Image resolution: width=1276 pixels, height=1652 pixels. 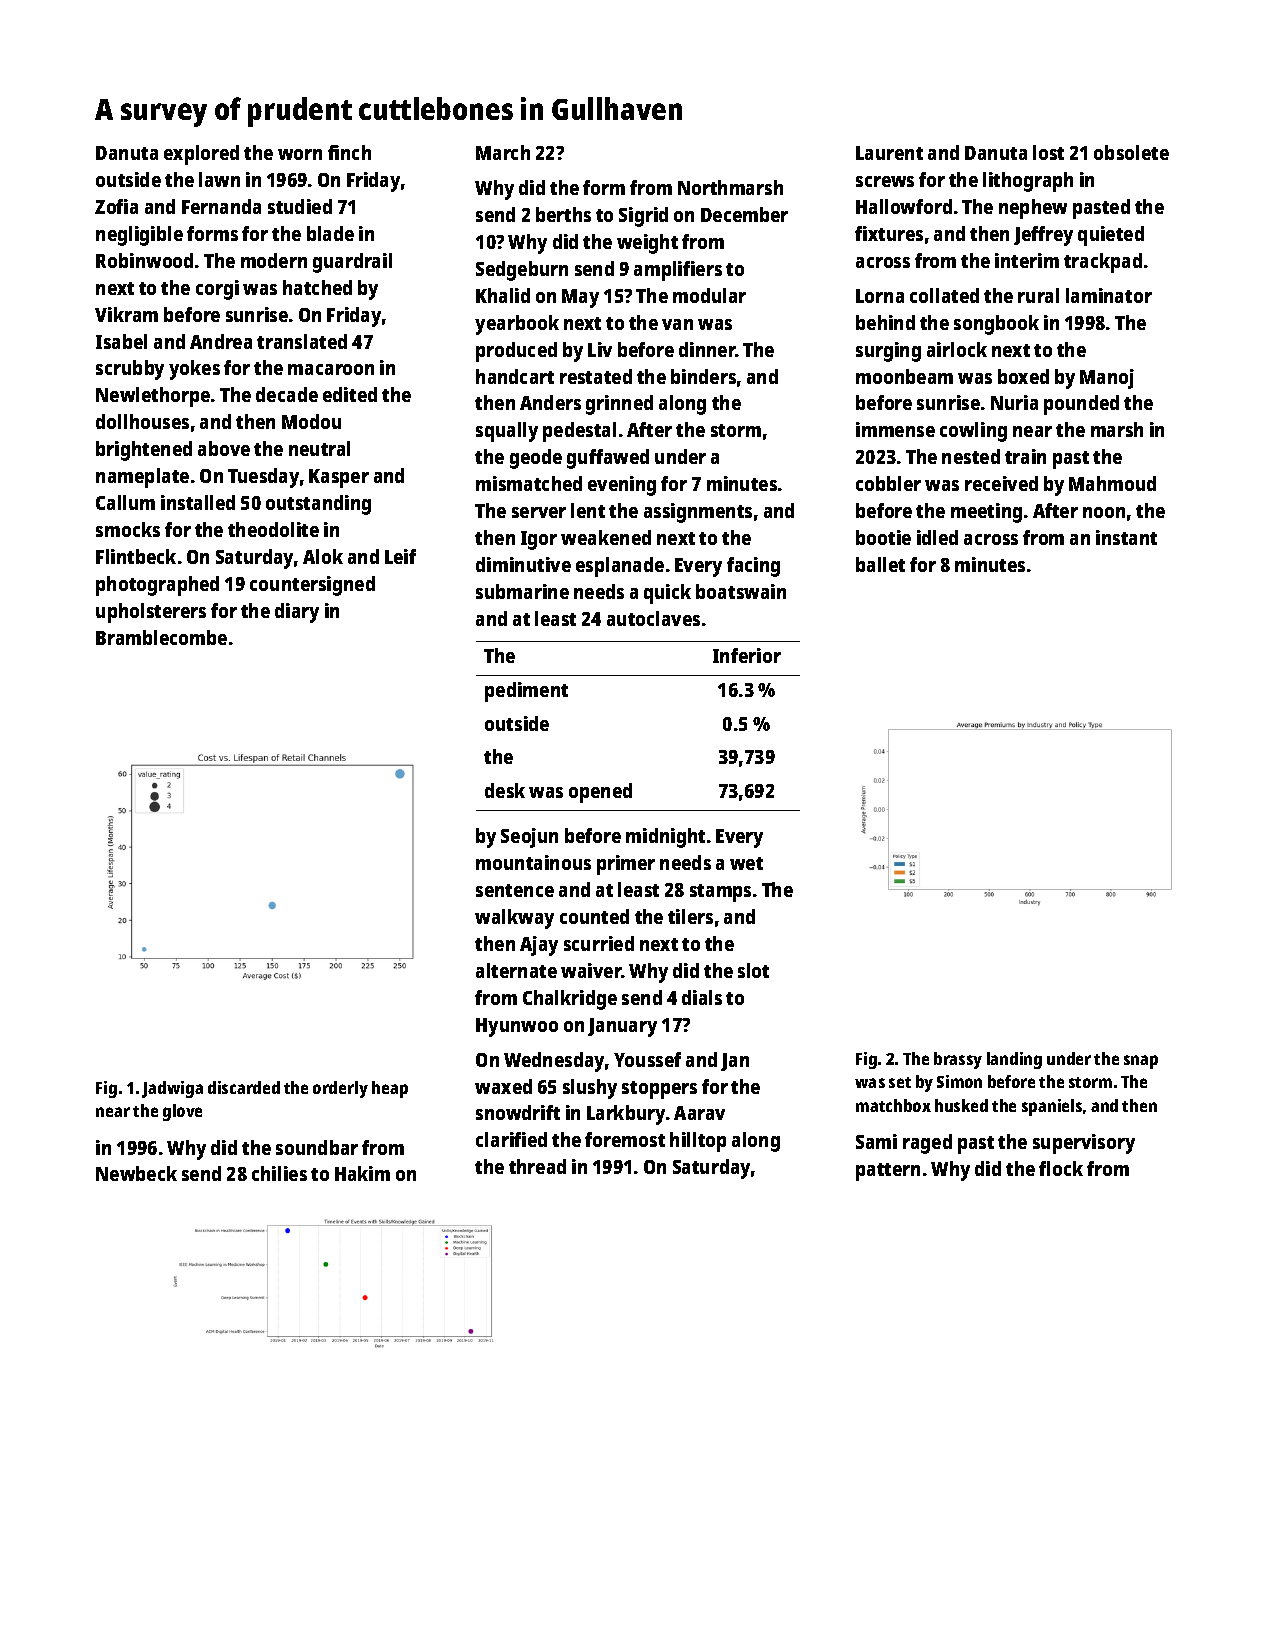 I want to click on finch, so click(x=349, y=152).
